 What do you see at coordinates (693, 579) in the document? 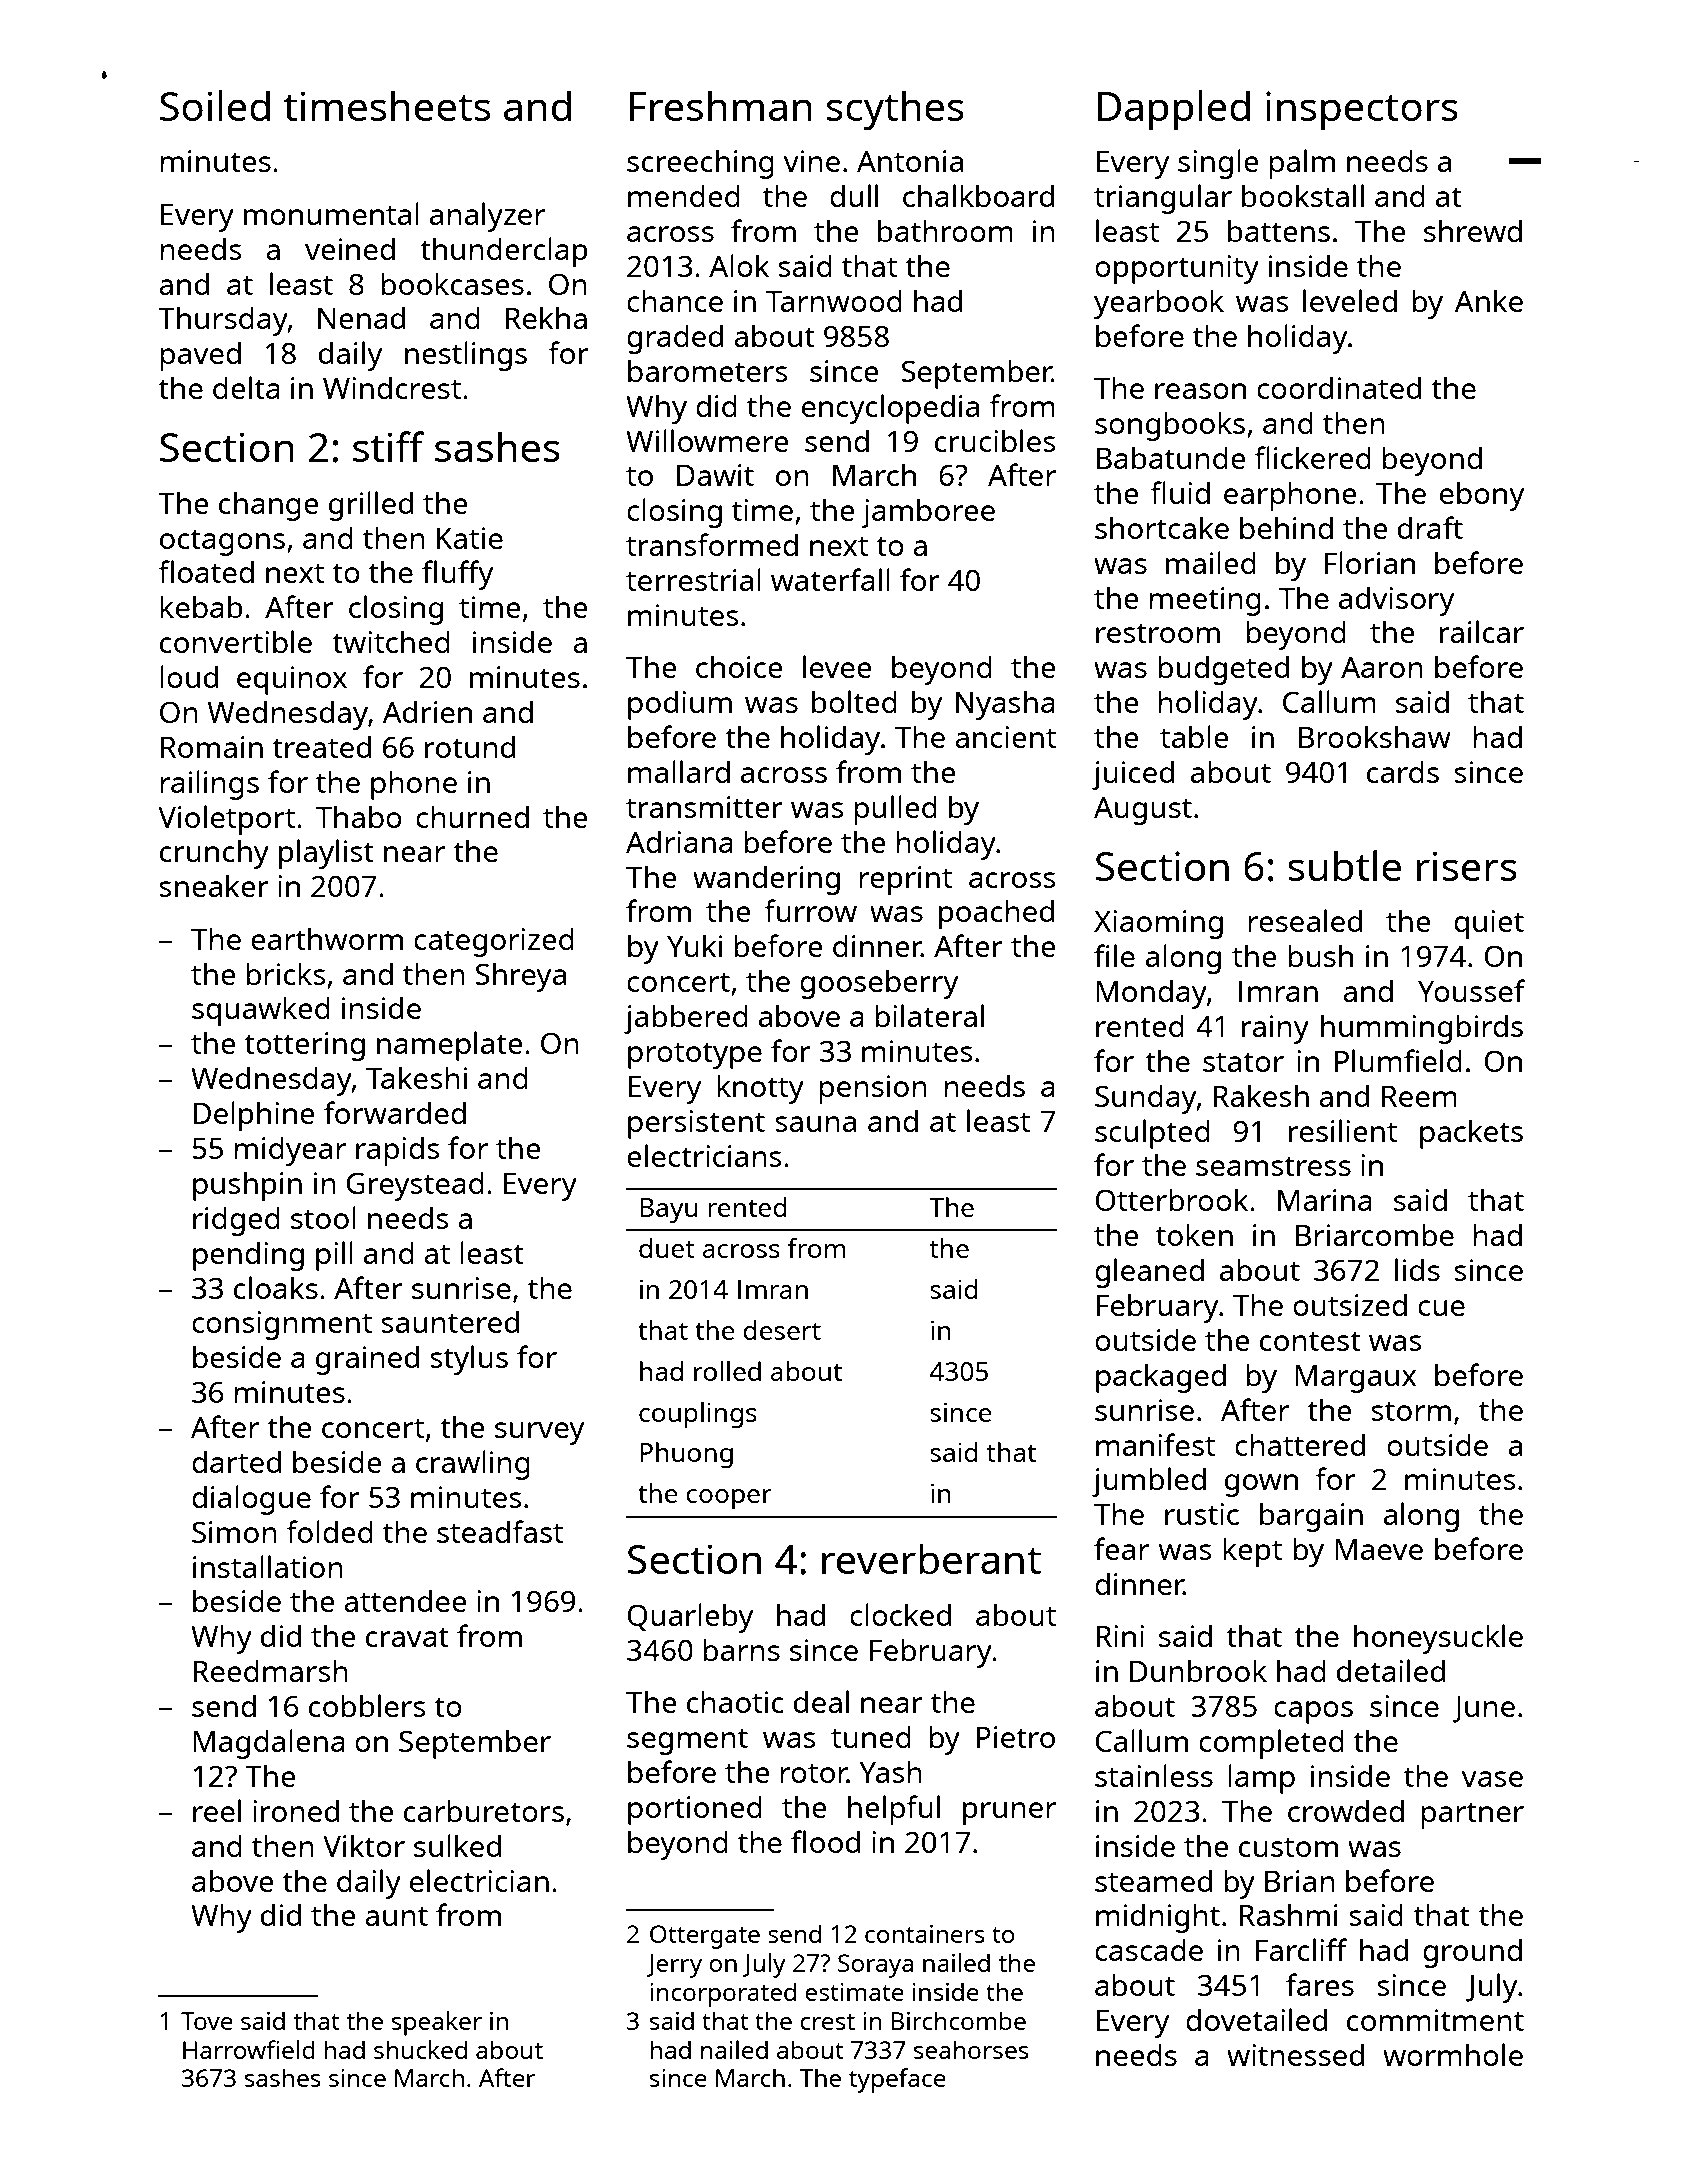
I see `terrestrial` at bounding box center [693, 579].
